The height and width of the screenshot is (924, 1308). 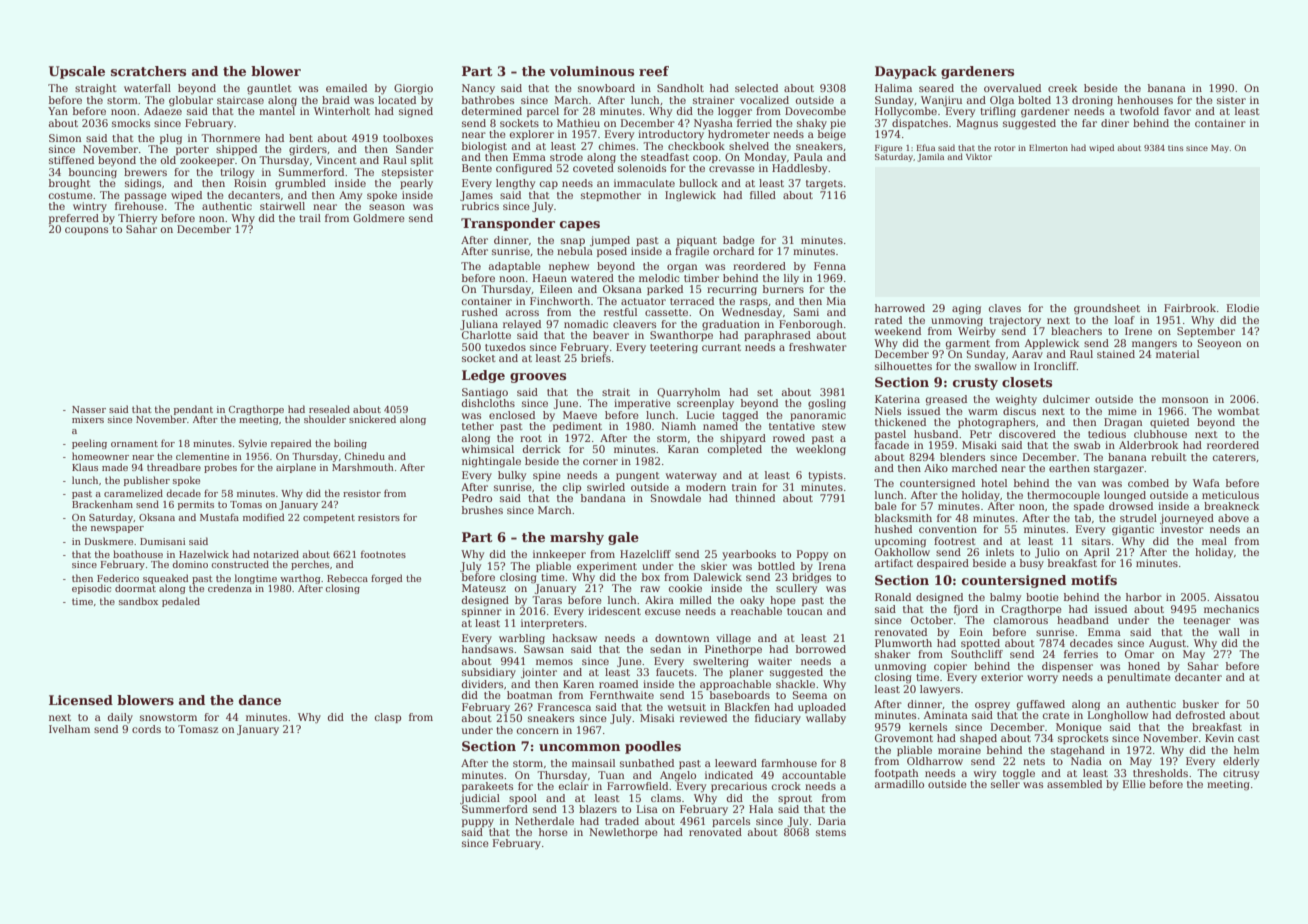 What do you see at coordinates (70, 184) in the screenshot?
I see `brought` at bounding box center [70, 184].
